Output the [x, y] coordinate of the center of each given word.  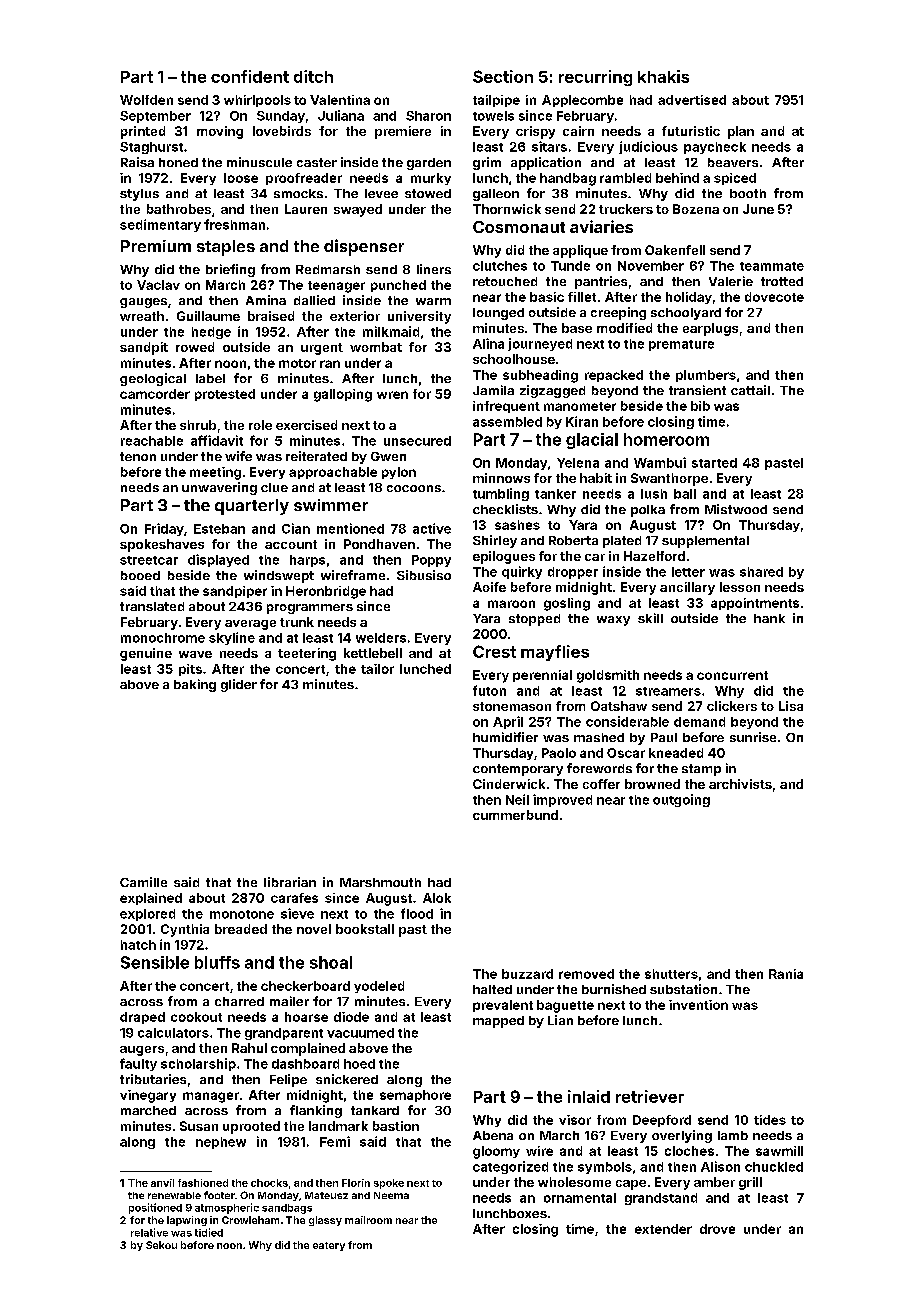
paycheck [715, 148]
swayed [358, 210]
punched [398, 286]
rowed [195, 347]
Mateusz [326, 1195]
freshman [234, 224]
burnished [614, 989]
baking [195, 685]
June [758, 209]
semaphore [415, 1096]
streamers [668, 691]
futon [489, 690]
